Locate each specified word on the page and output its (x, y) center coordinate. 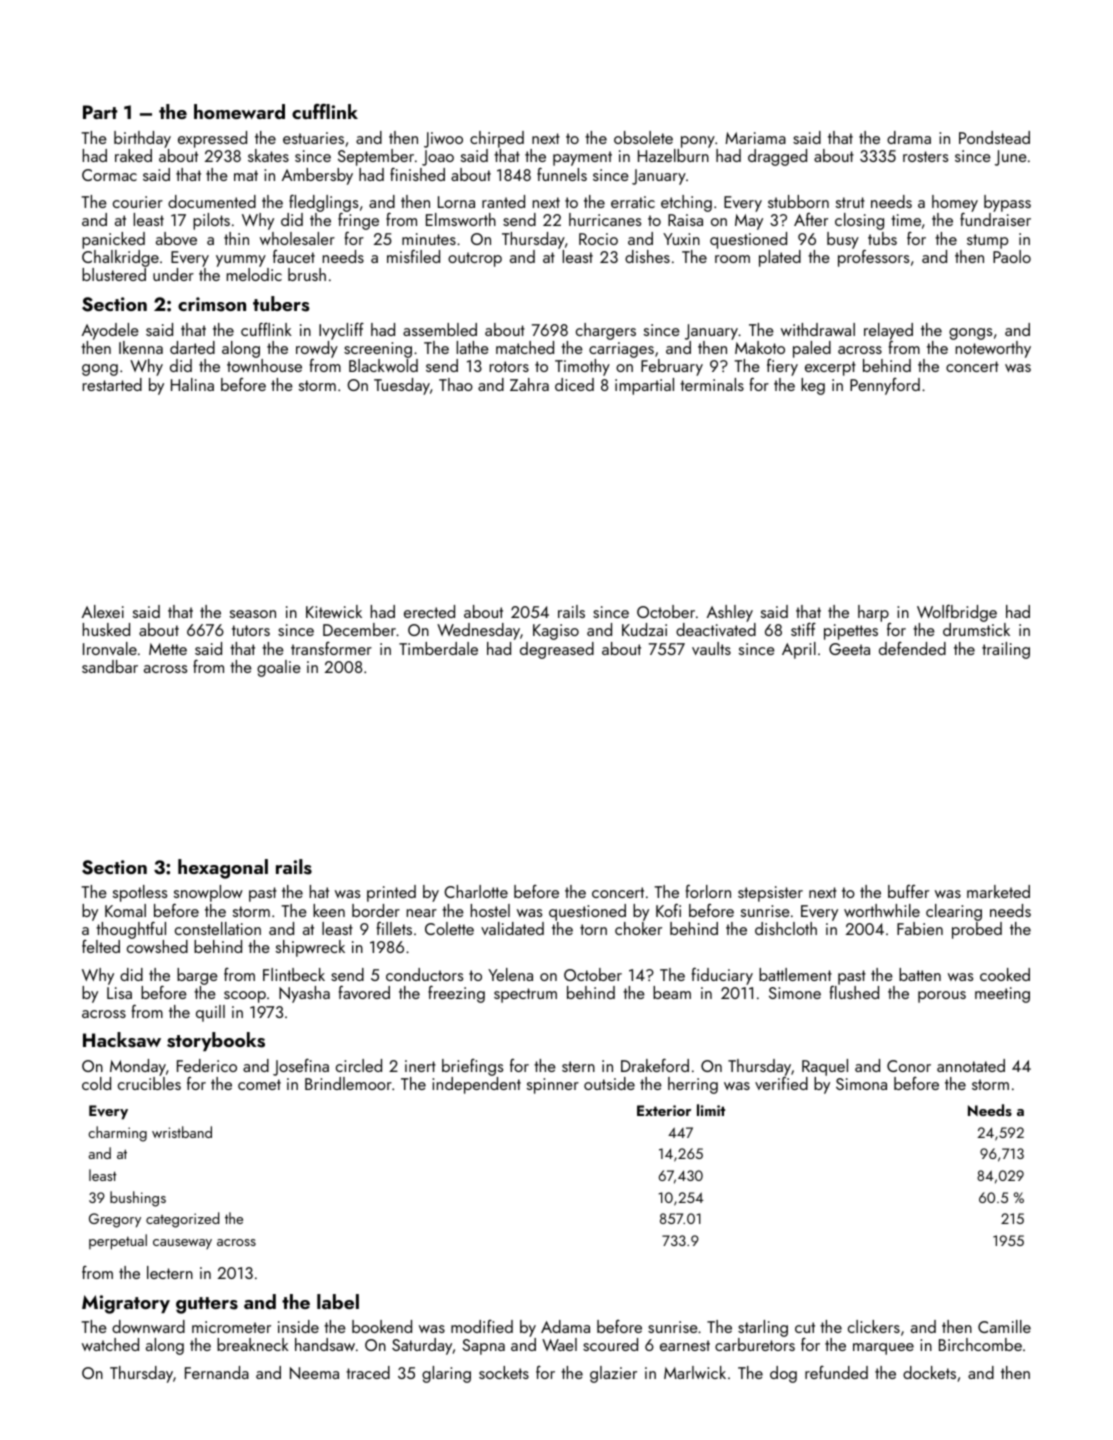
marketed (998, 891)
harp (873, 613)
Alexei (103, 611)
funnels (562, 174)
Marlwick (695, 1372)
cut (805, 1327)
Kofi (668, 910)
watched (110, 1344)
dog (783, 1374)
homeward (239, 111)
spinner (553, 1086)
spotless (140, 893)
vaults (711, 648)
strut (850, 202)
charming (117, 1134)
